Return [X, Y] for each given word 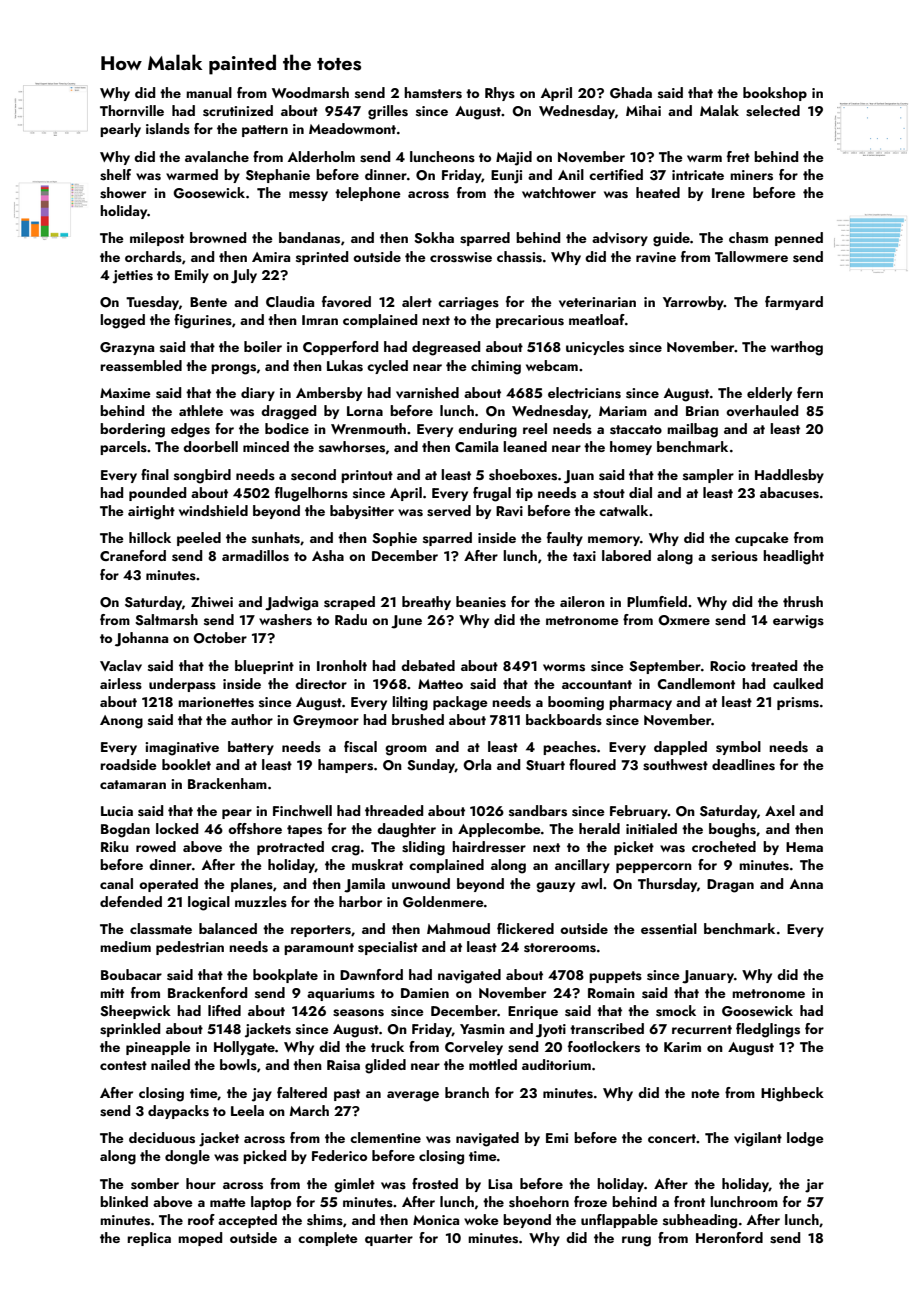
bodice [287, 428]
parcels [123, 448]
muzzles [261, 902]
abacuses [789, 493]
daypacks [178, 1112]
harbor [360, 901]
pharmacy [640, 703]
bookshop [775, 94]
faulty [565, 539]
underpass [182, 685]
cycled [387, 367]
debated [428, 665]
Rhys [500, 94]
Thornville [132, 111]
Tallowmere [751, 256]
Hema [804, 847]
